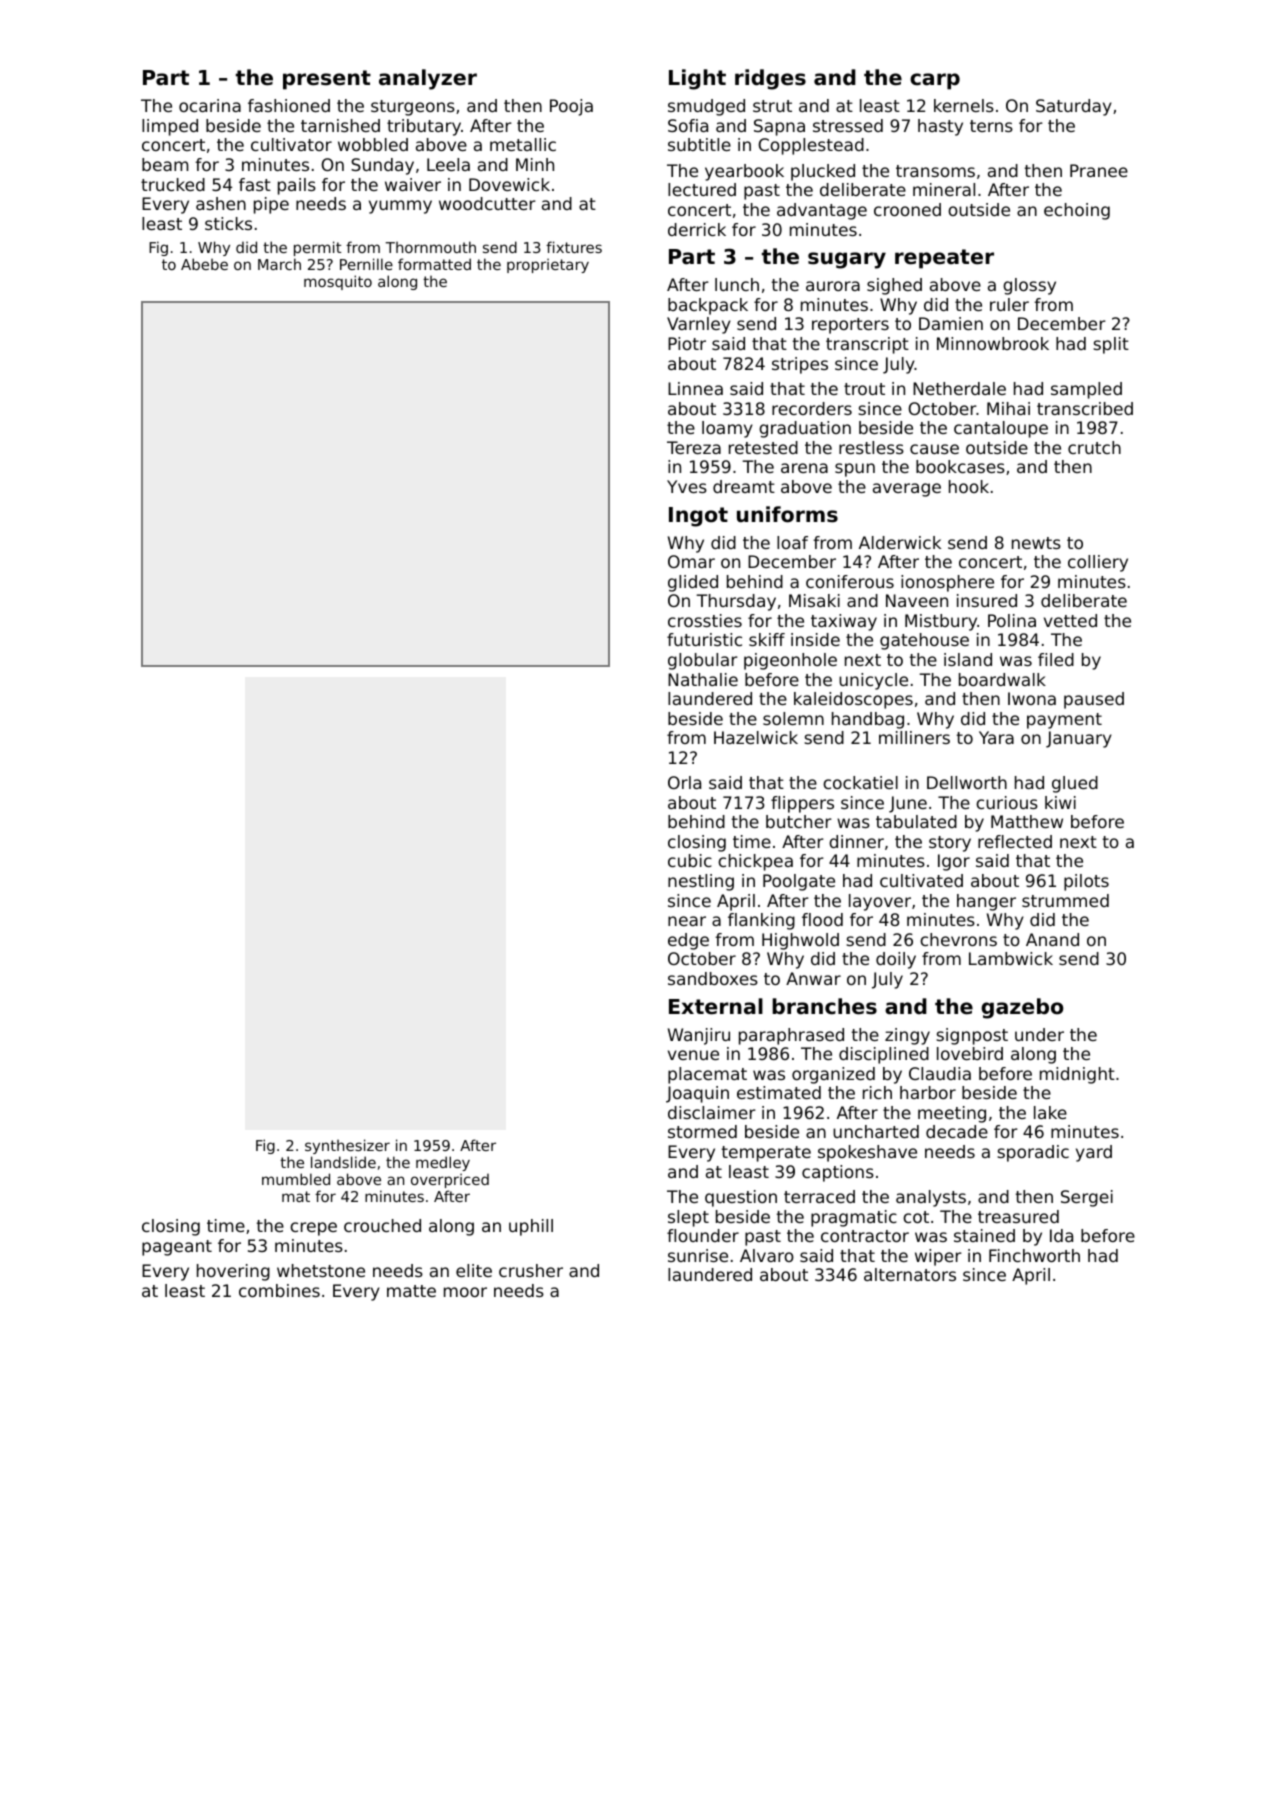  Describe the element at coordinates (894, 286) in the screenshot. I see `sighed` at that location.
